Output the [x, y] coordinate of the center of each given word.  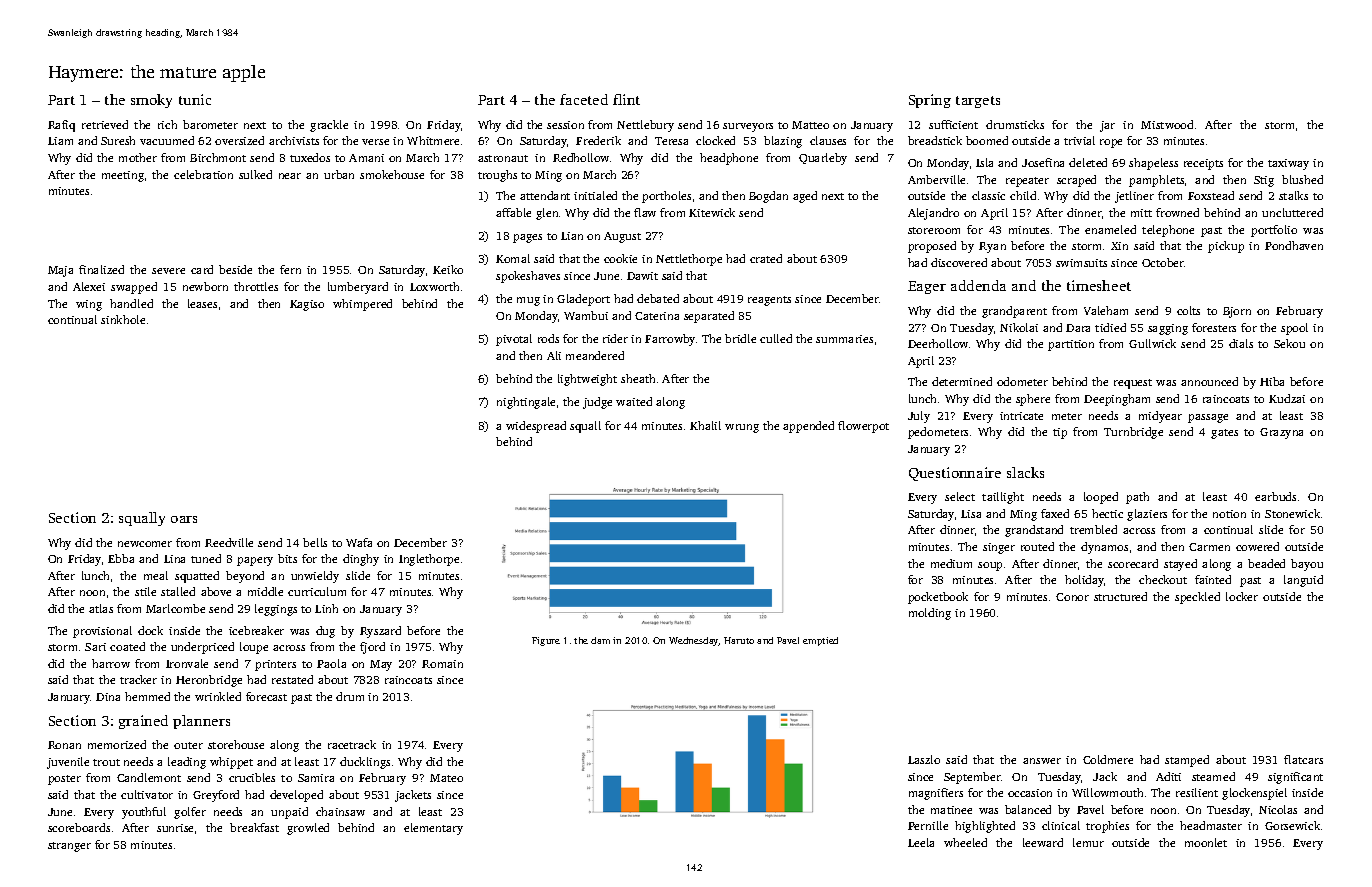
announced [1209, 381]
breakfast [254, 827]
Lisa [971, 514]
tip [1060, 433]
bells [315, 542]
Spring [930, 101]
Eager [927, 287]
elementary [433, 829]
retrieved [105, 124]
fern [290, 269]
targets [978, 102]
